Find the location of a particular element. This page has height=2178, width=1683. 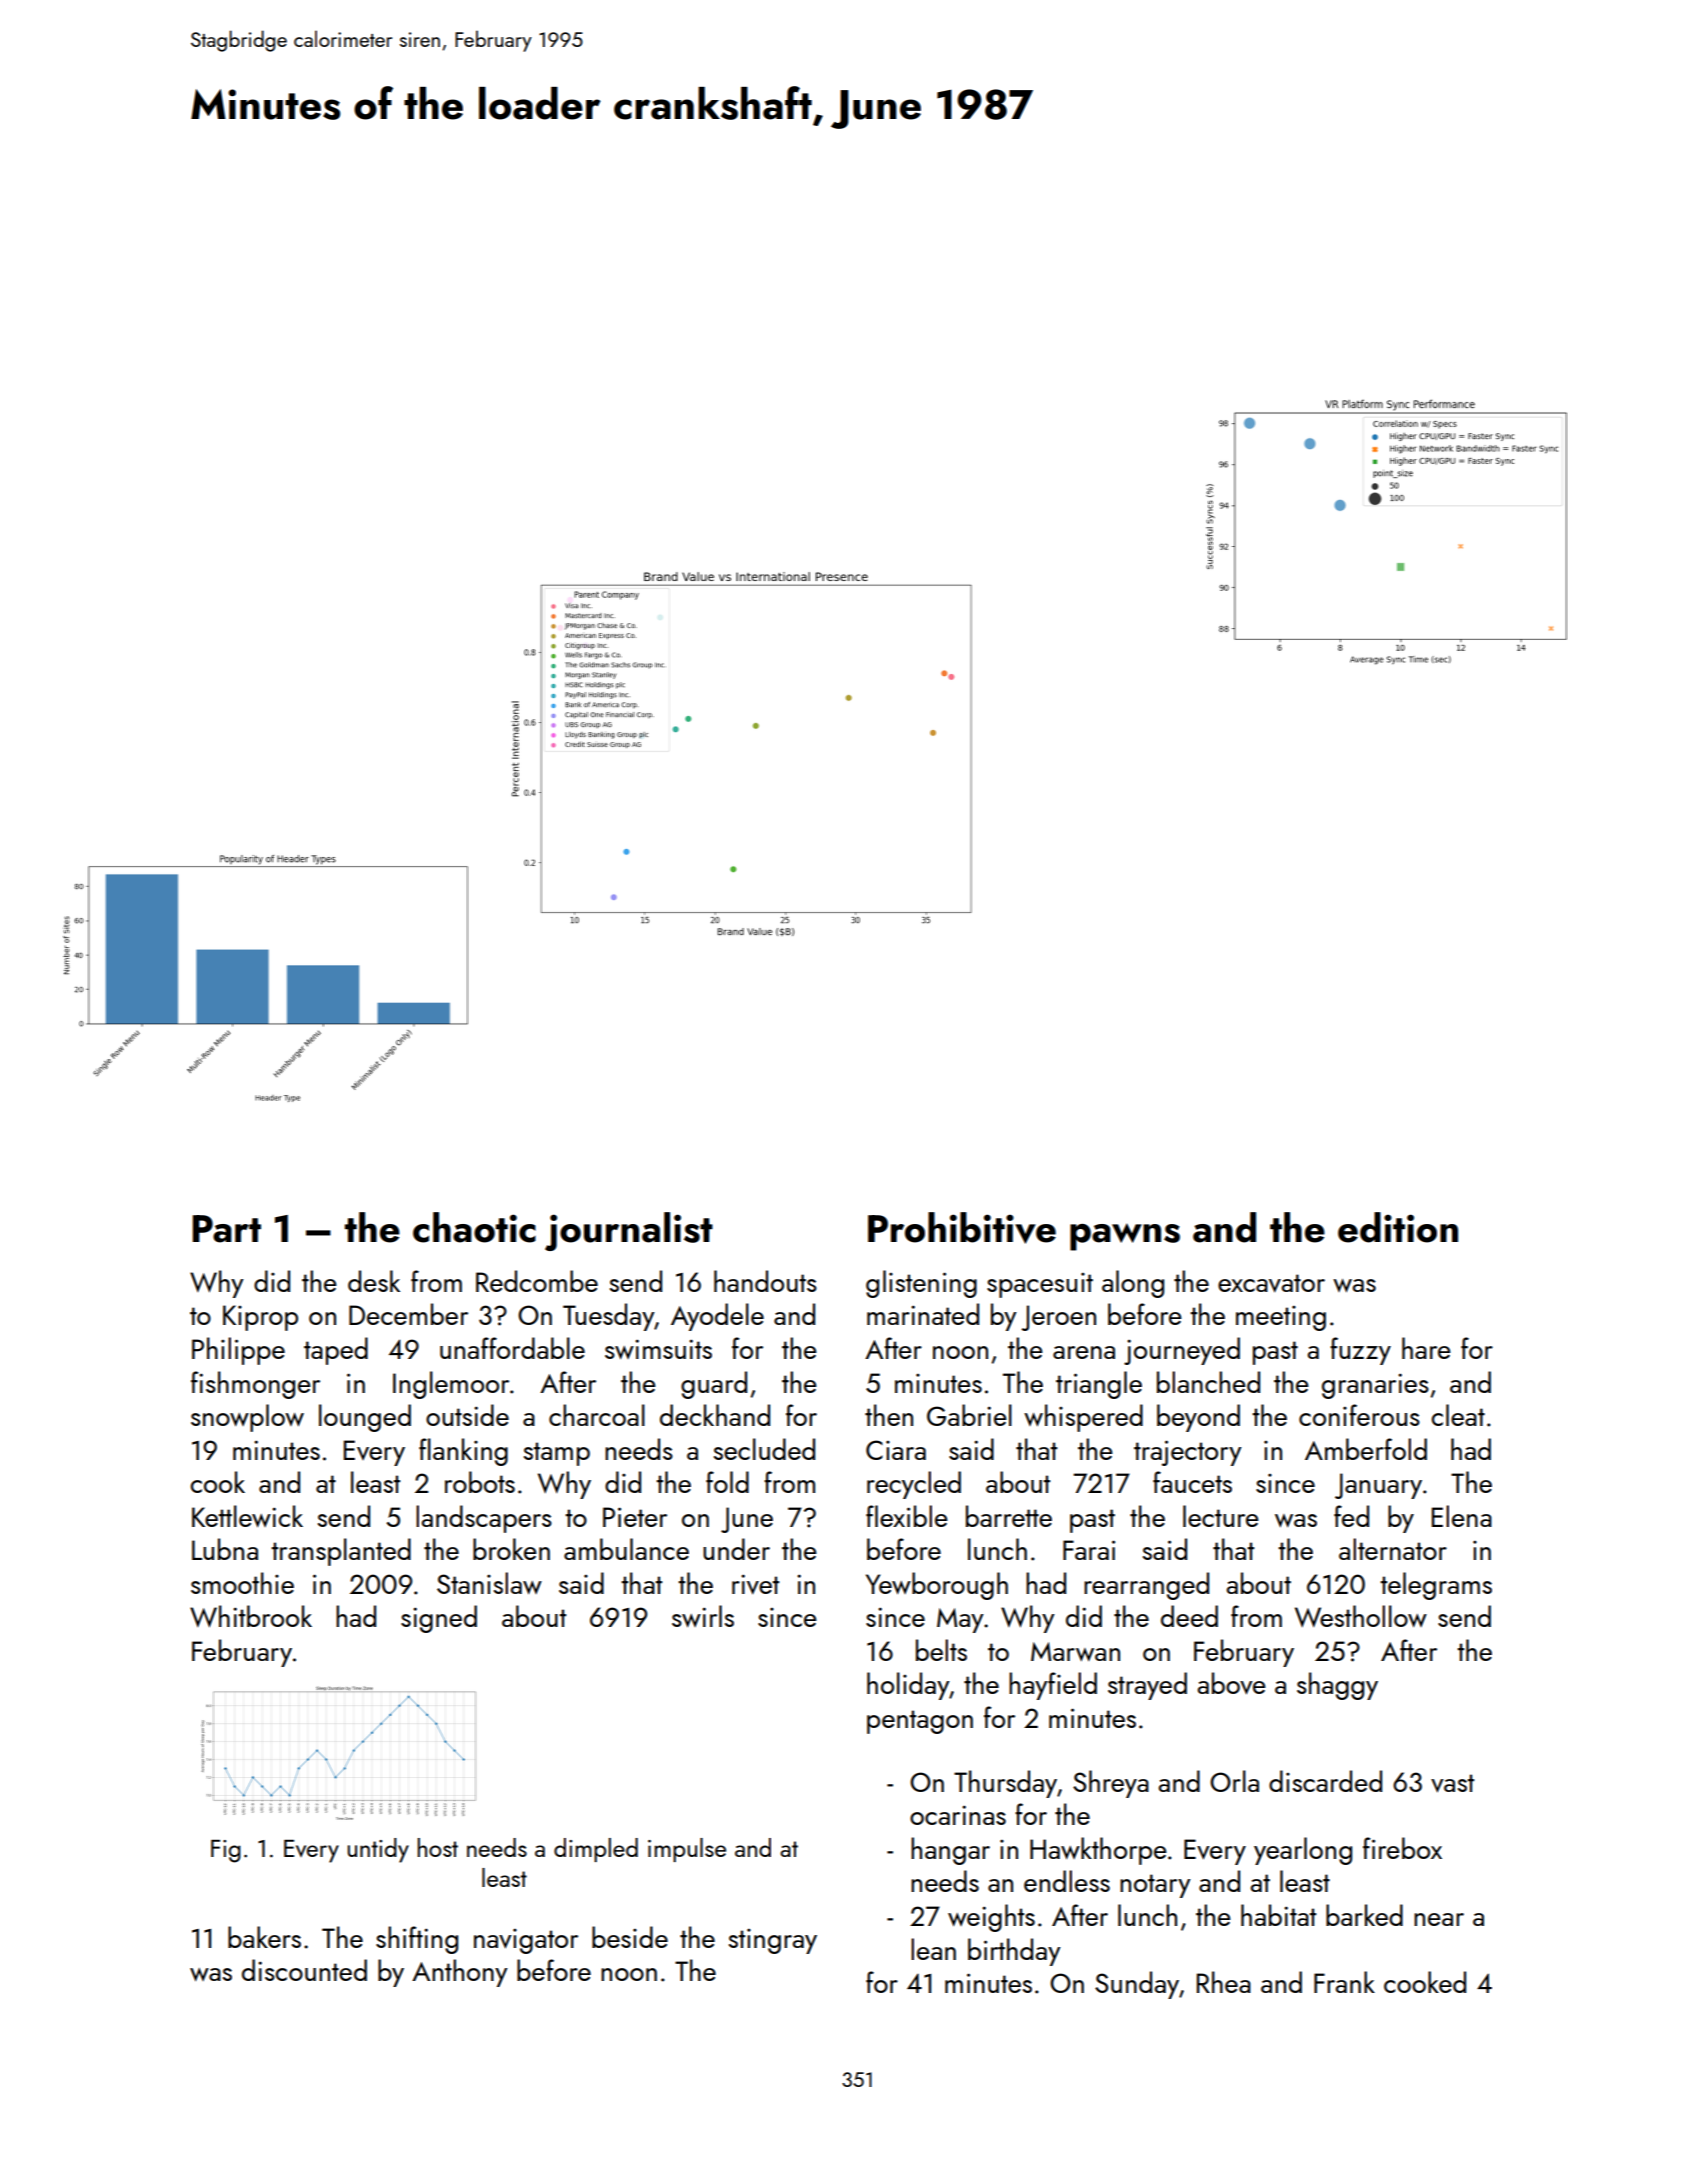

Gabriel is located at coordinates (969, 1415).
